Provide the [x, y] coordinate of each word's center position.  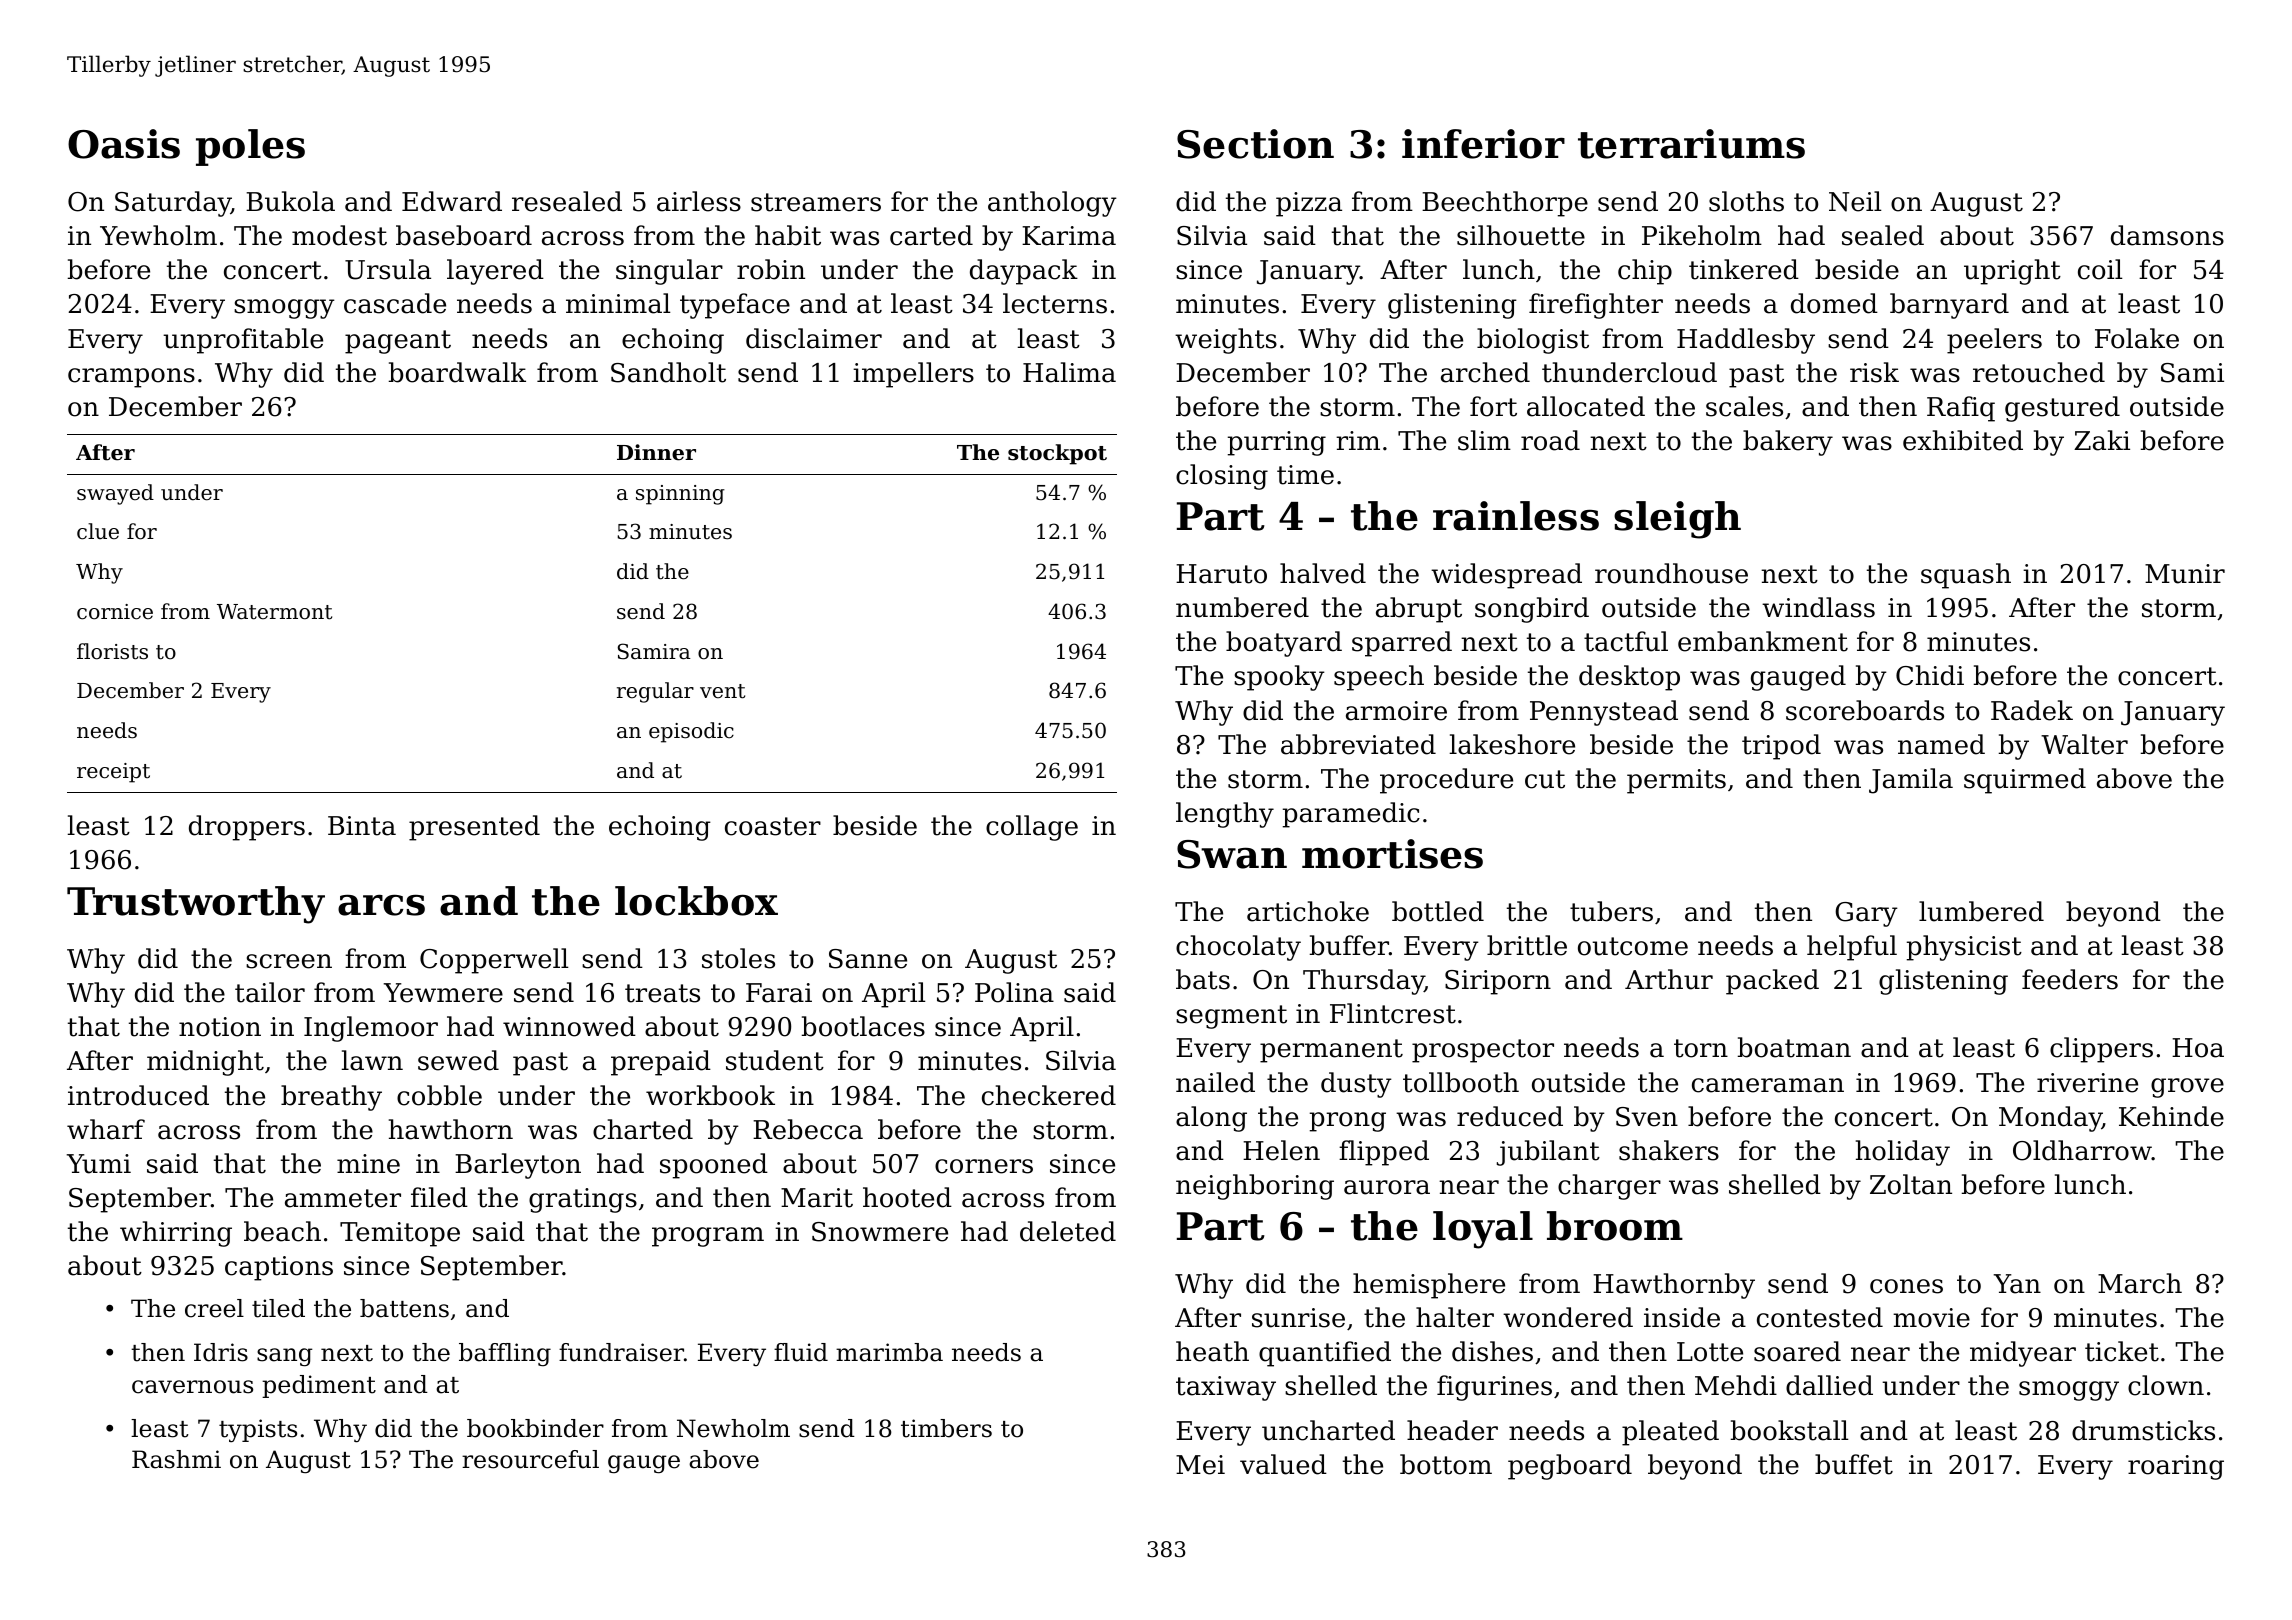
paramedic [1351, 815]
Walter [2084, 744]
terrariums [1691, 144]
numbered [1242, 607]
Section [1255, 144]
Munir [2185, 574]
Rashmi [176, 1459]
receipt [113, 773]
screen [289, 961]
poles [250, 147]
